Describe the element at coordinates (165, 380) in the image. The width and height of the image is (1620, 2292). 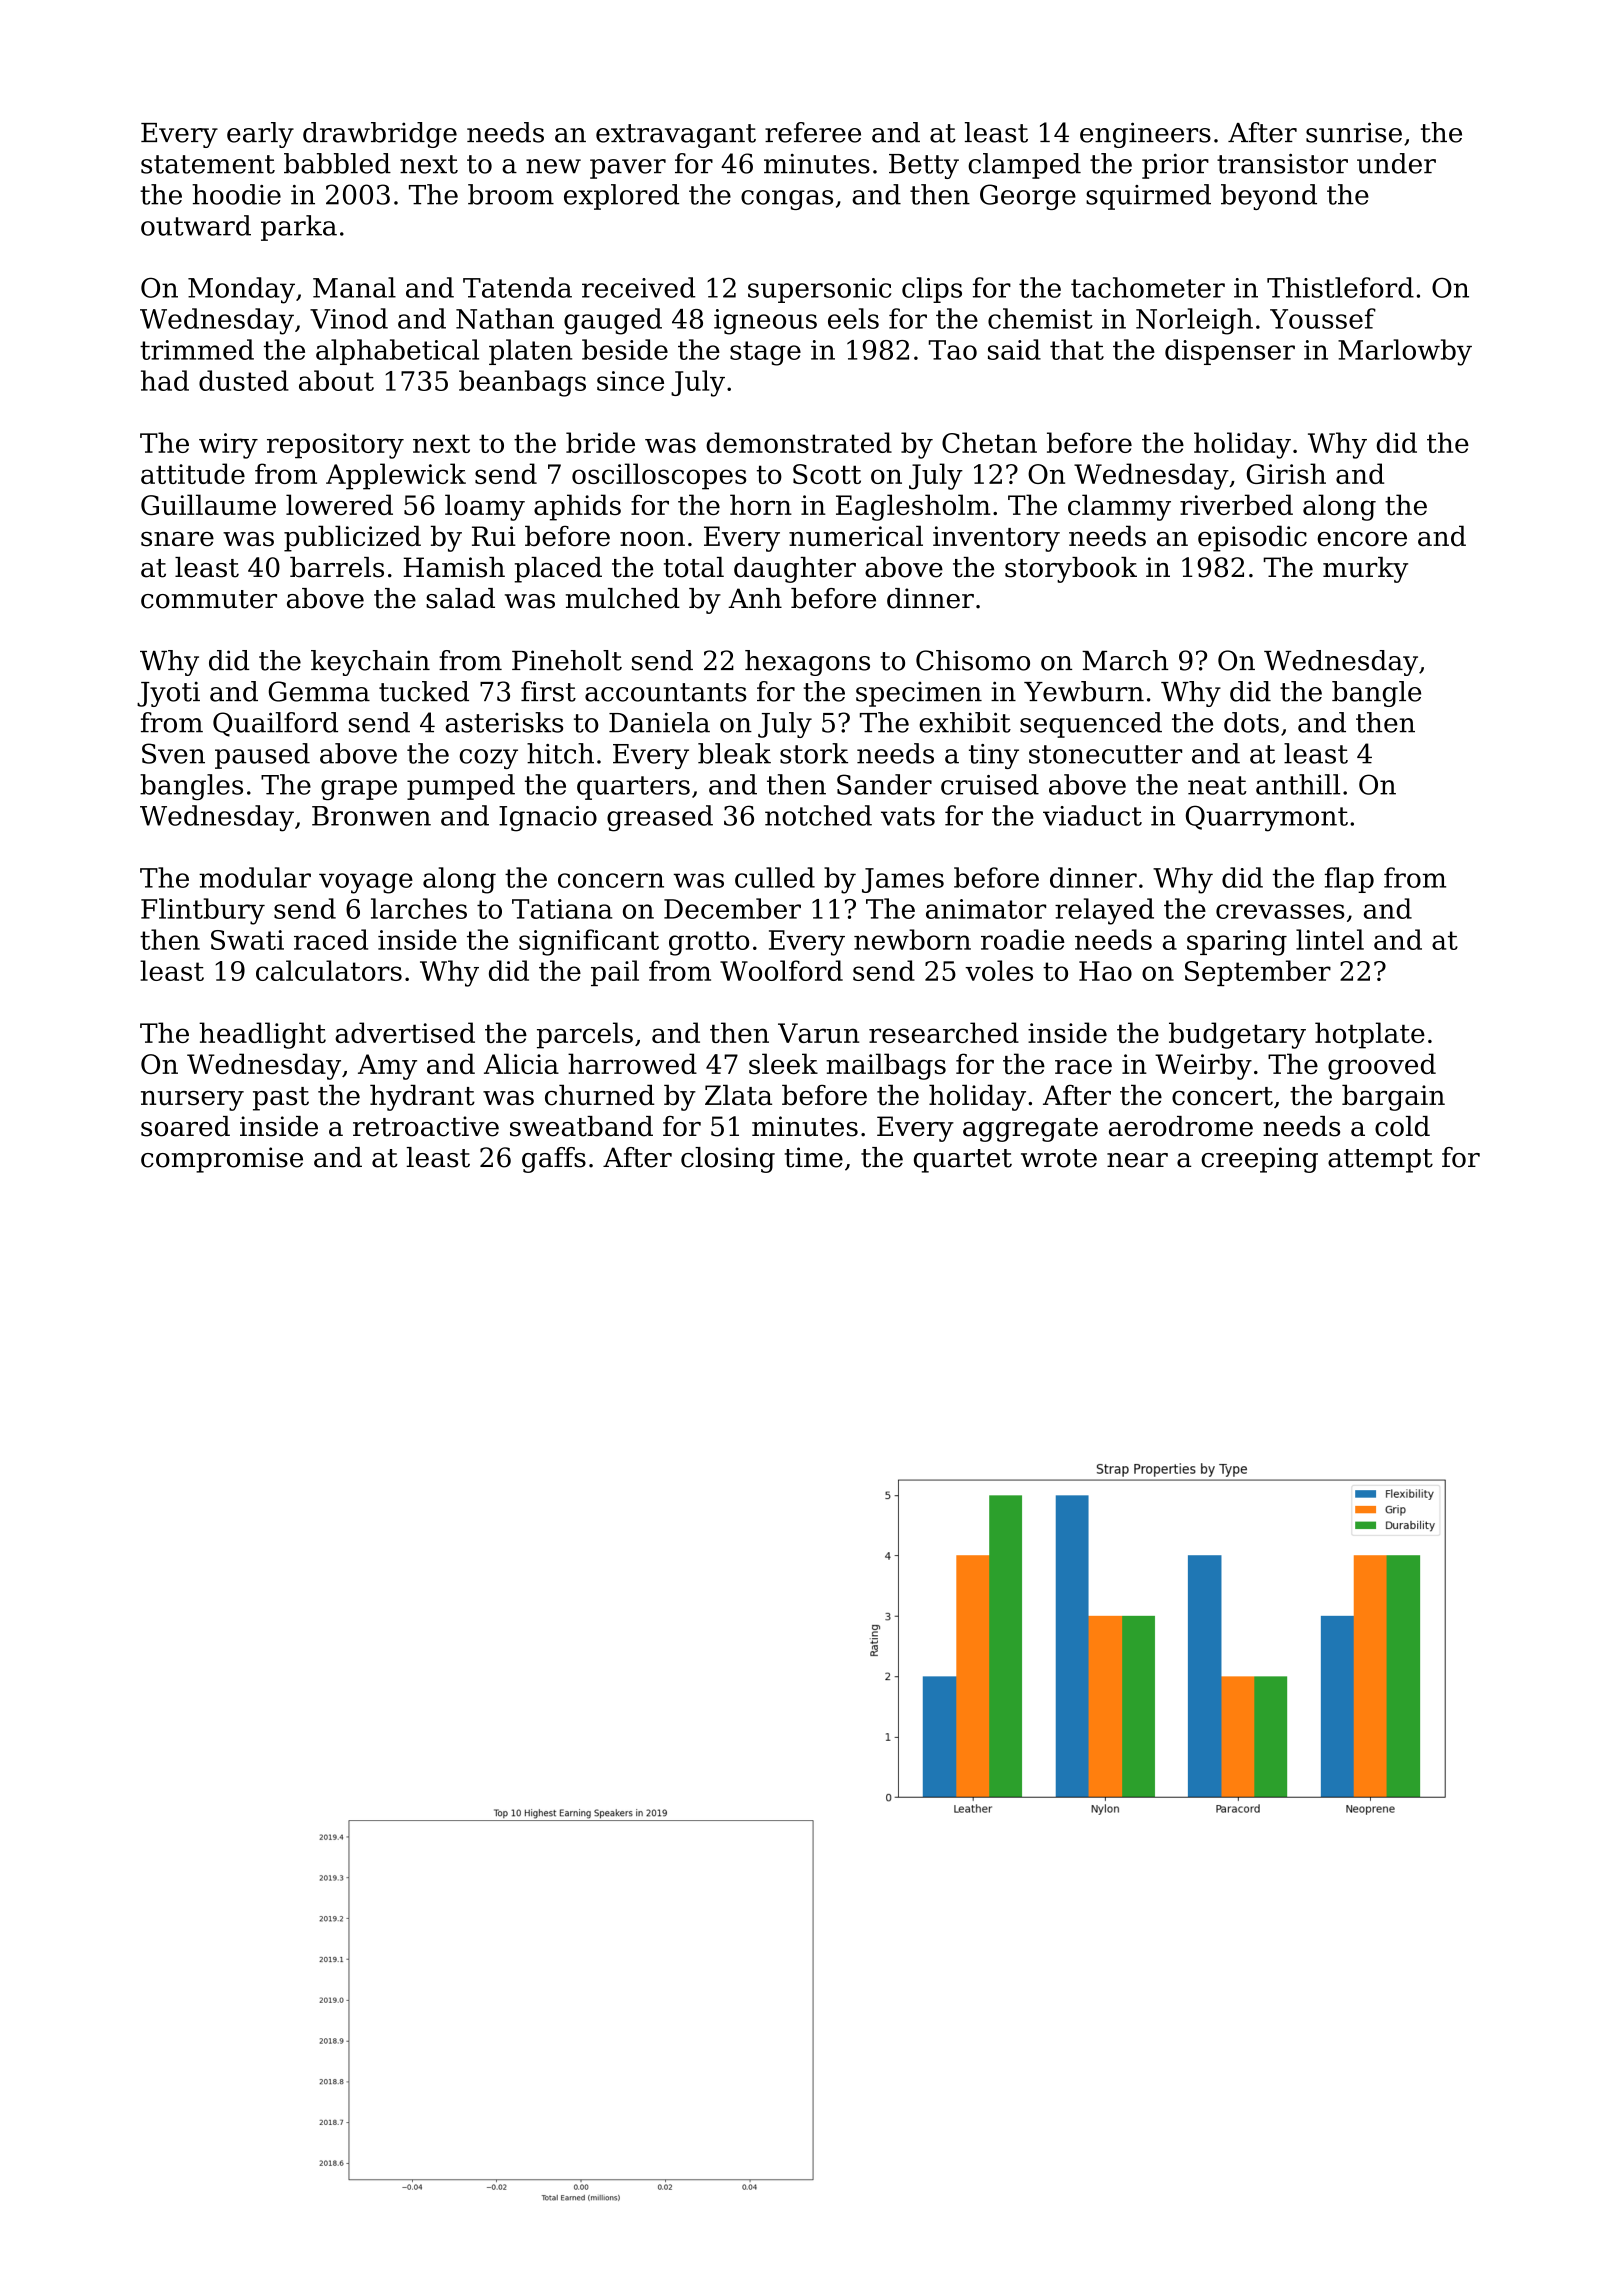
I see `had` at that location.
